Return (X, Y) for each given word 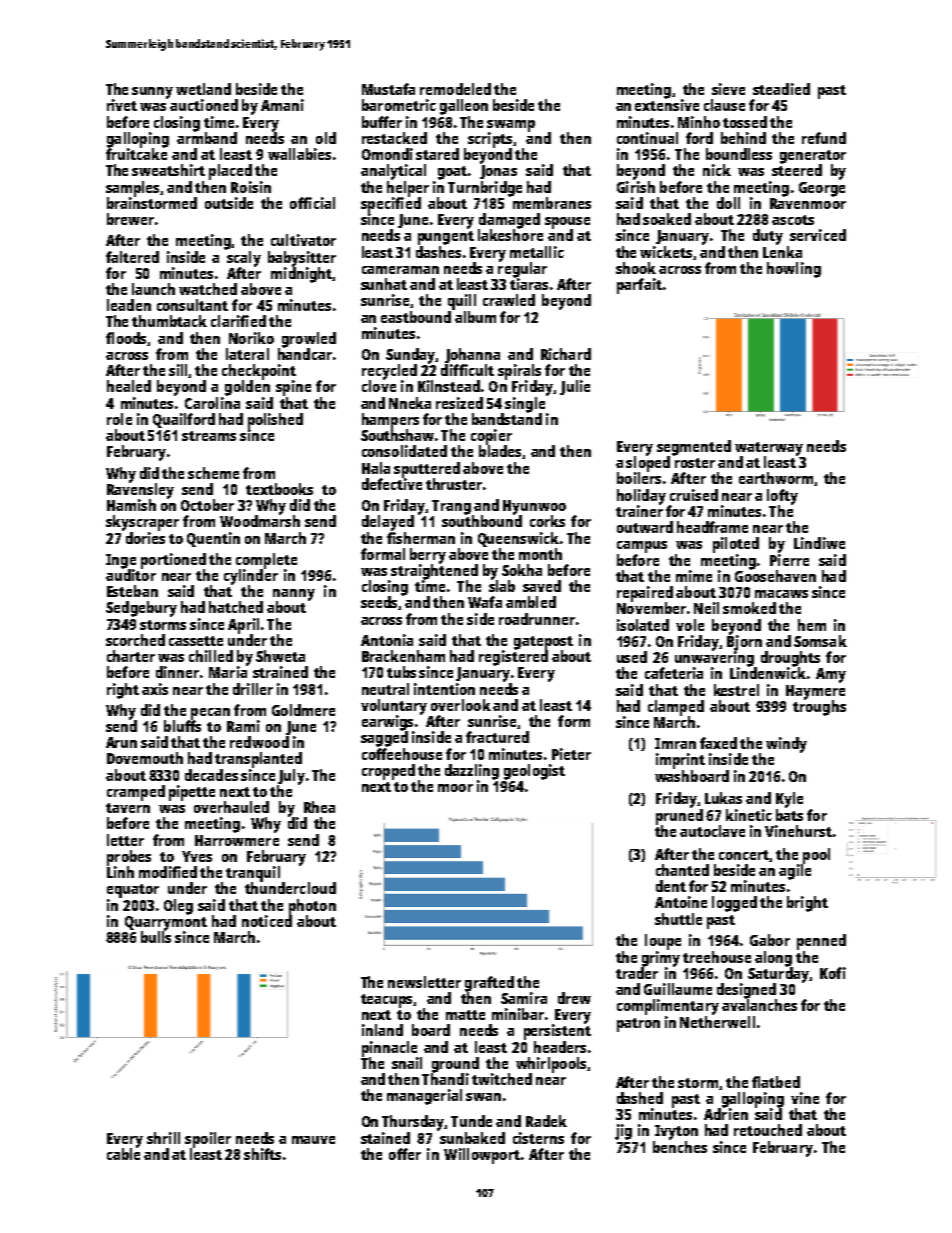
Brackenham (403, 656)
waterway (769, 449)
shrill (163, 1138)
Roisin (251, 187)
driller (253, 689)
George (822, 189)
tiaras (529, 284)
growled (309, 340)
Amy (831, 675)
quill (462, 302)
